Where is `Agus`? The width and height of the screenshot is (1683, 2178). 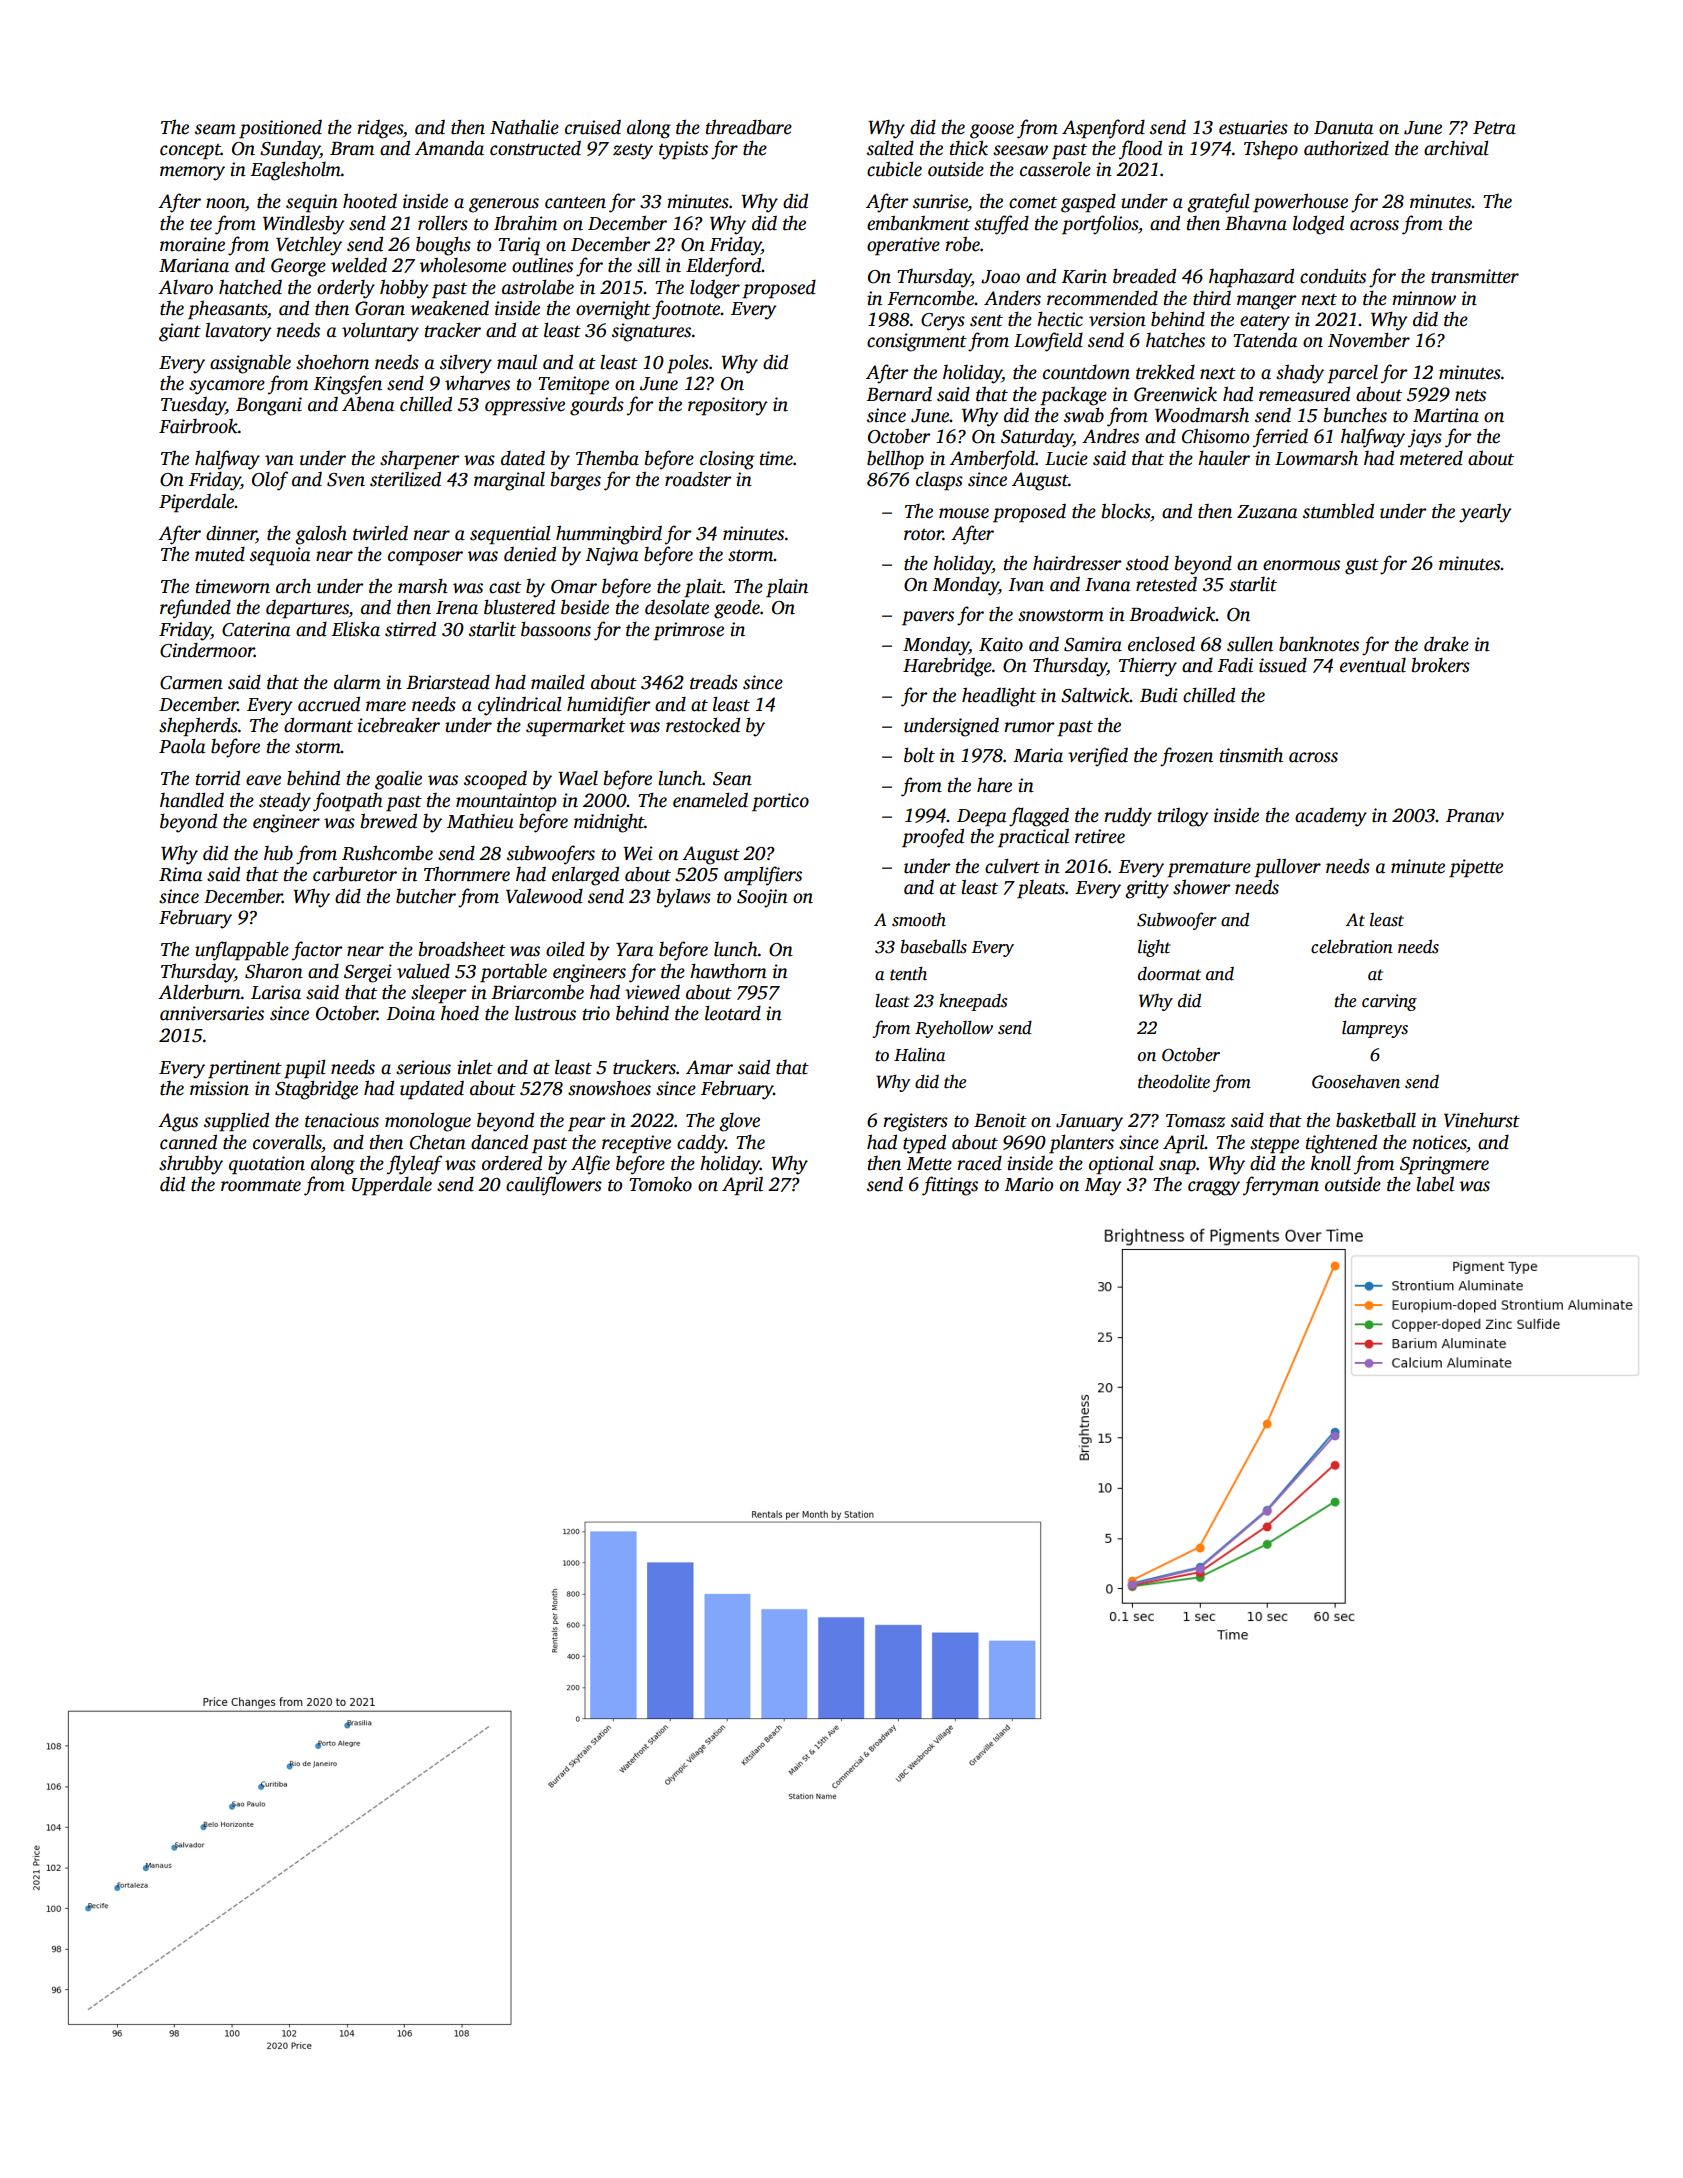 Agus is located at coordinates (178, 1122).
